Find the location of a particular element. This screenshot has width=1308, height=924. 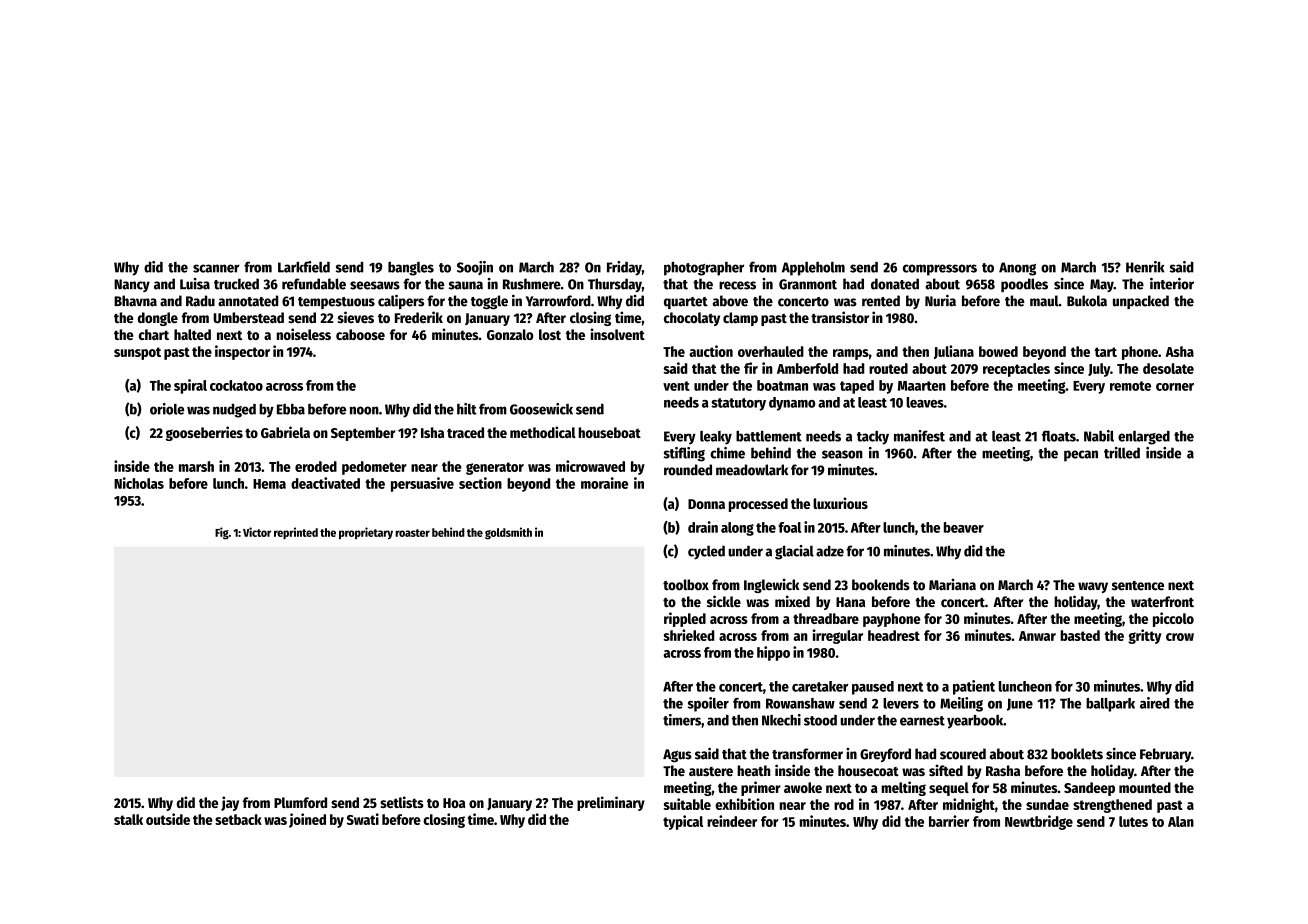

Fig is located at coordinates (222, 533).
